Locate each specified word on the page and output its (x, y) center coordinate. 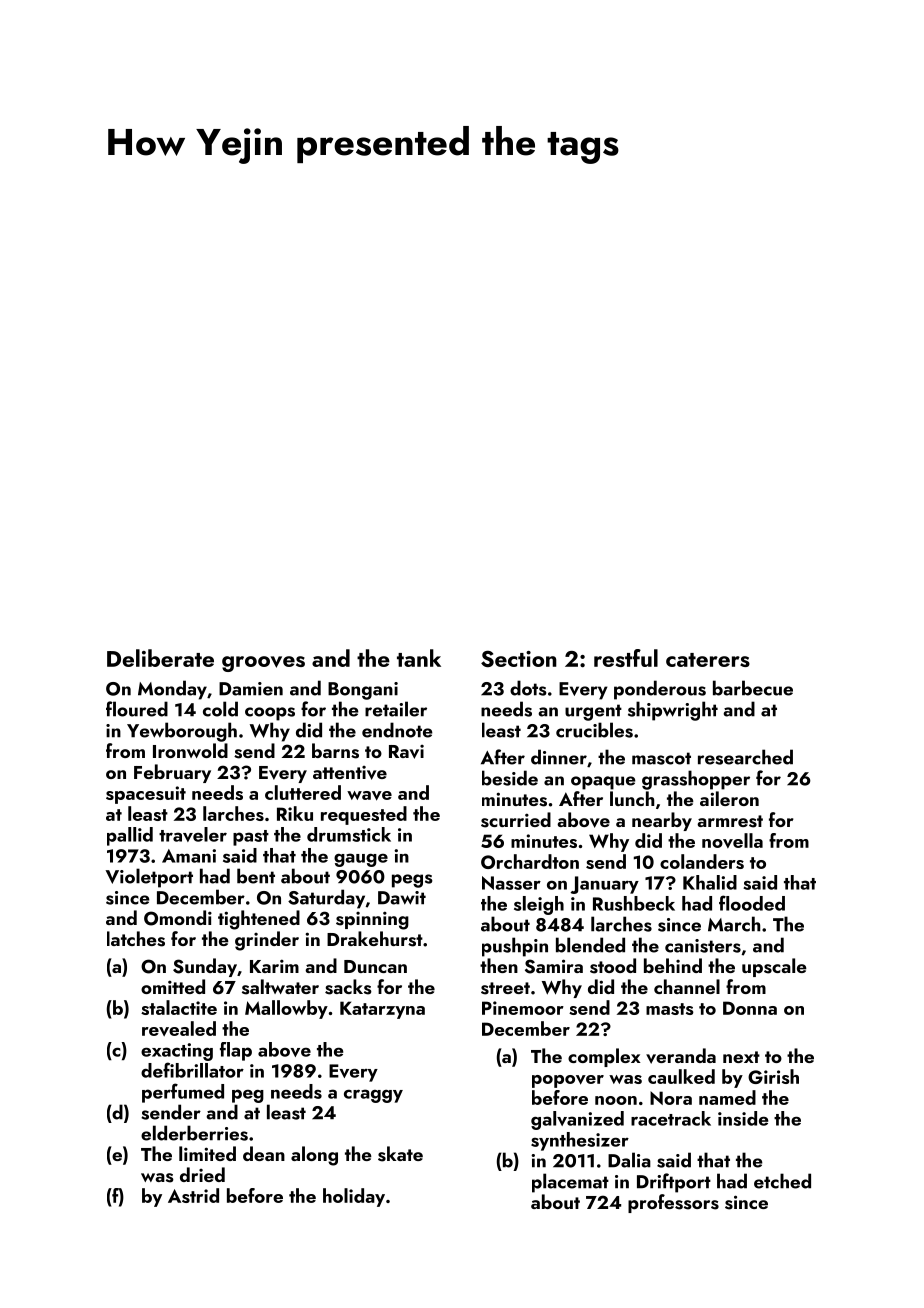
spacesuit (146, 795)
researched (745, 757)
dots (528, 688)
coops (270, 714)
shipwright (673, 711)
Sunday (205, 967)
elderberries (194, 1133)
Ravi (406, 752)
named (727, 1097)
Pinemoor (523, 1008)
